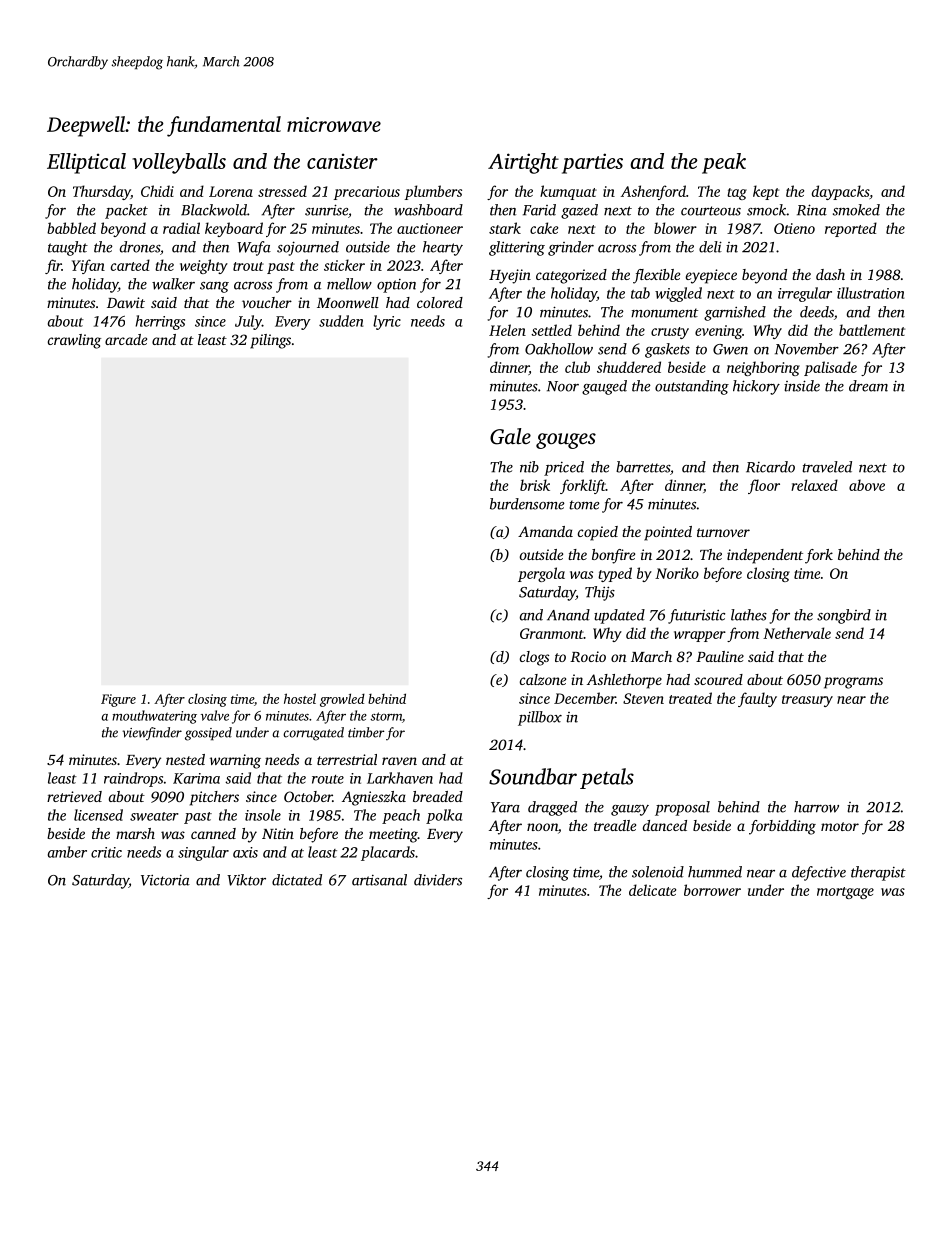  What do you see at coordinates (118, 700) in the image?
I see `Figure` at bounding box center [118, 700].
